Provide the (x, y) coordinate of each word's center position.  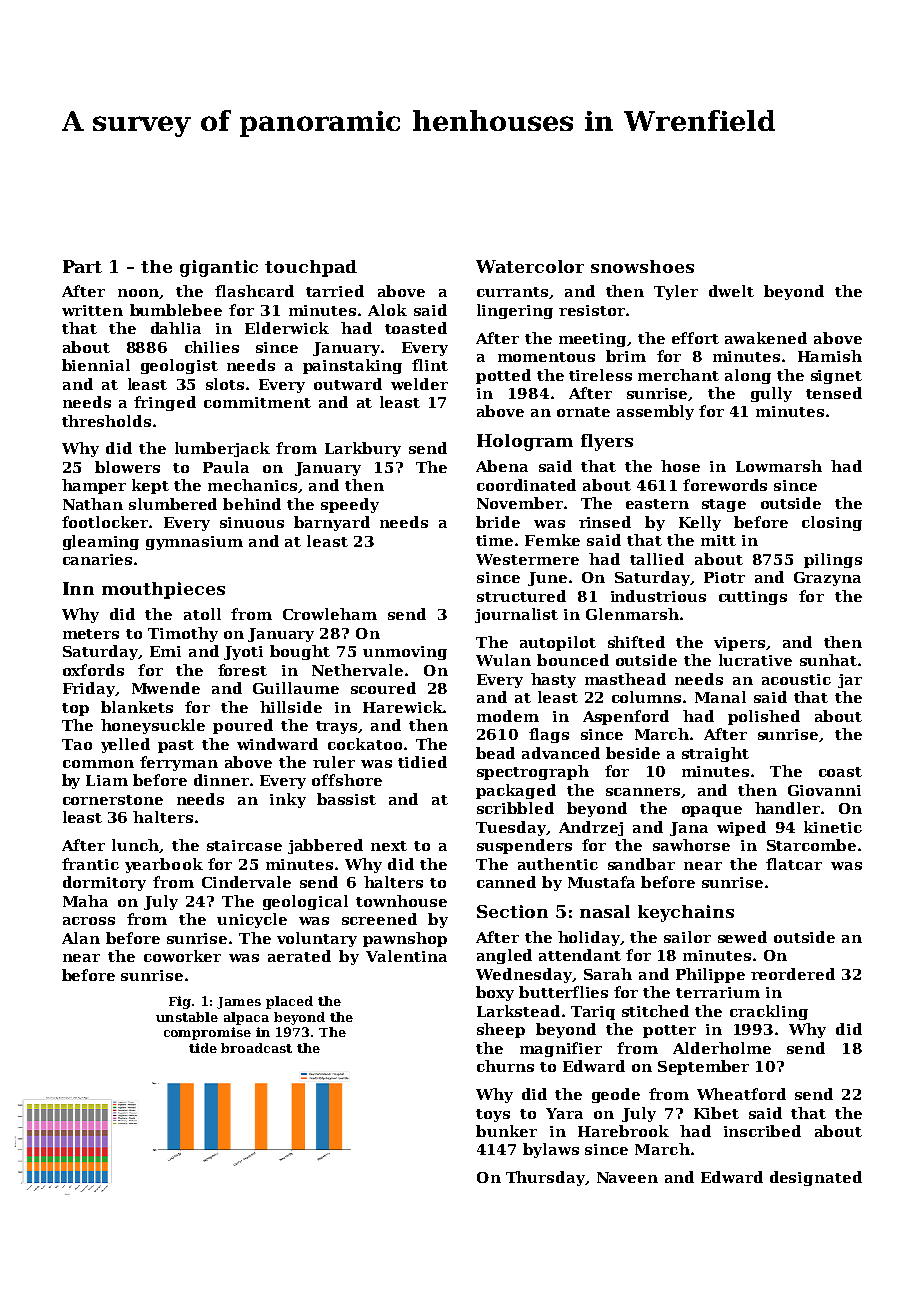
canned (506, 882)
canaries (97, 559)
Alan (81, 938)
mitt (718, 540)
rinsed (605, 522)
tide (203, 1048)
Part (82, 266)
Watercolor (530, 266)
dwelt (731, 291)
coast (840, 772)
